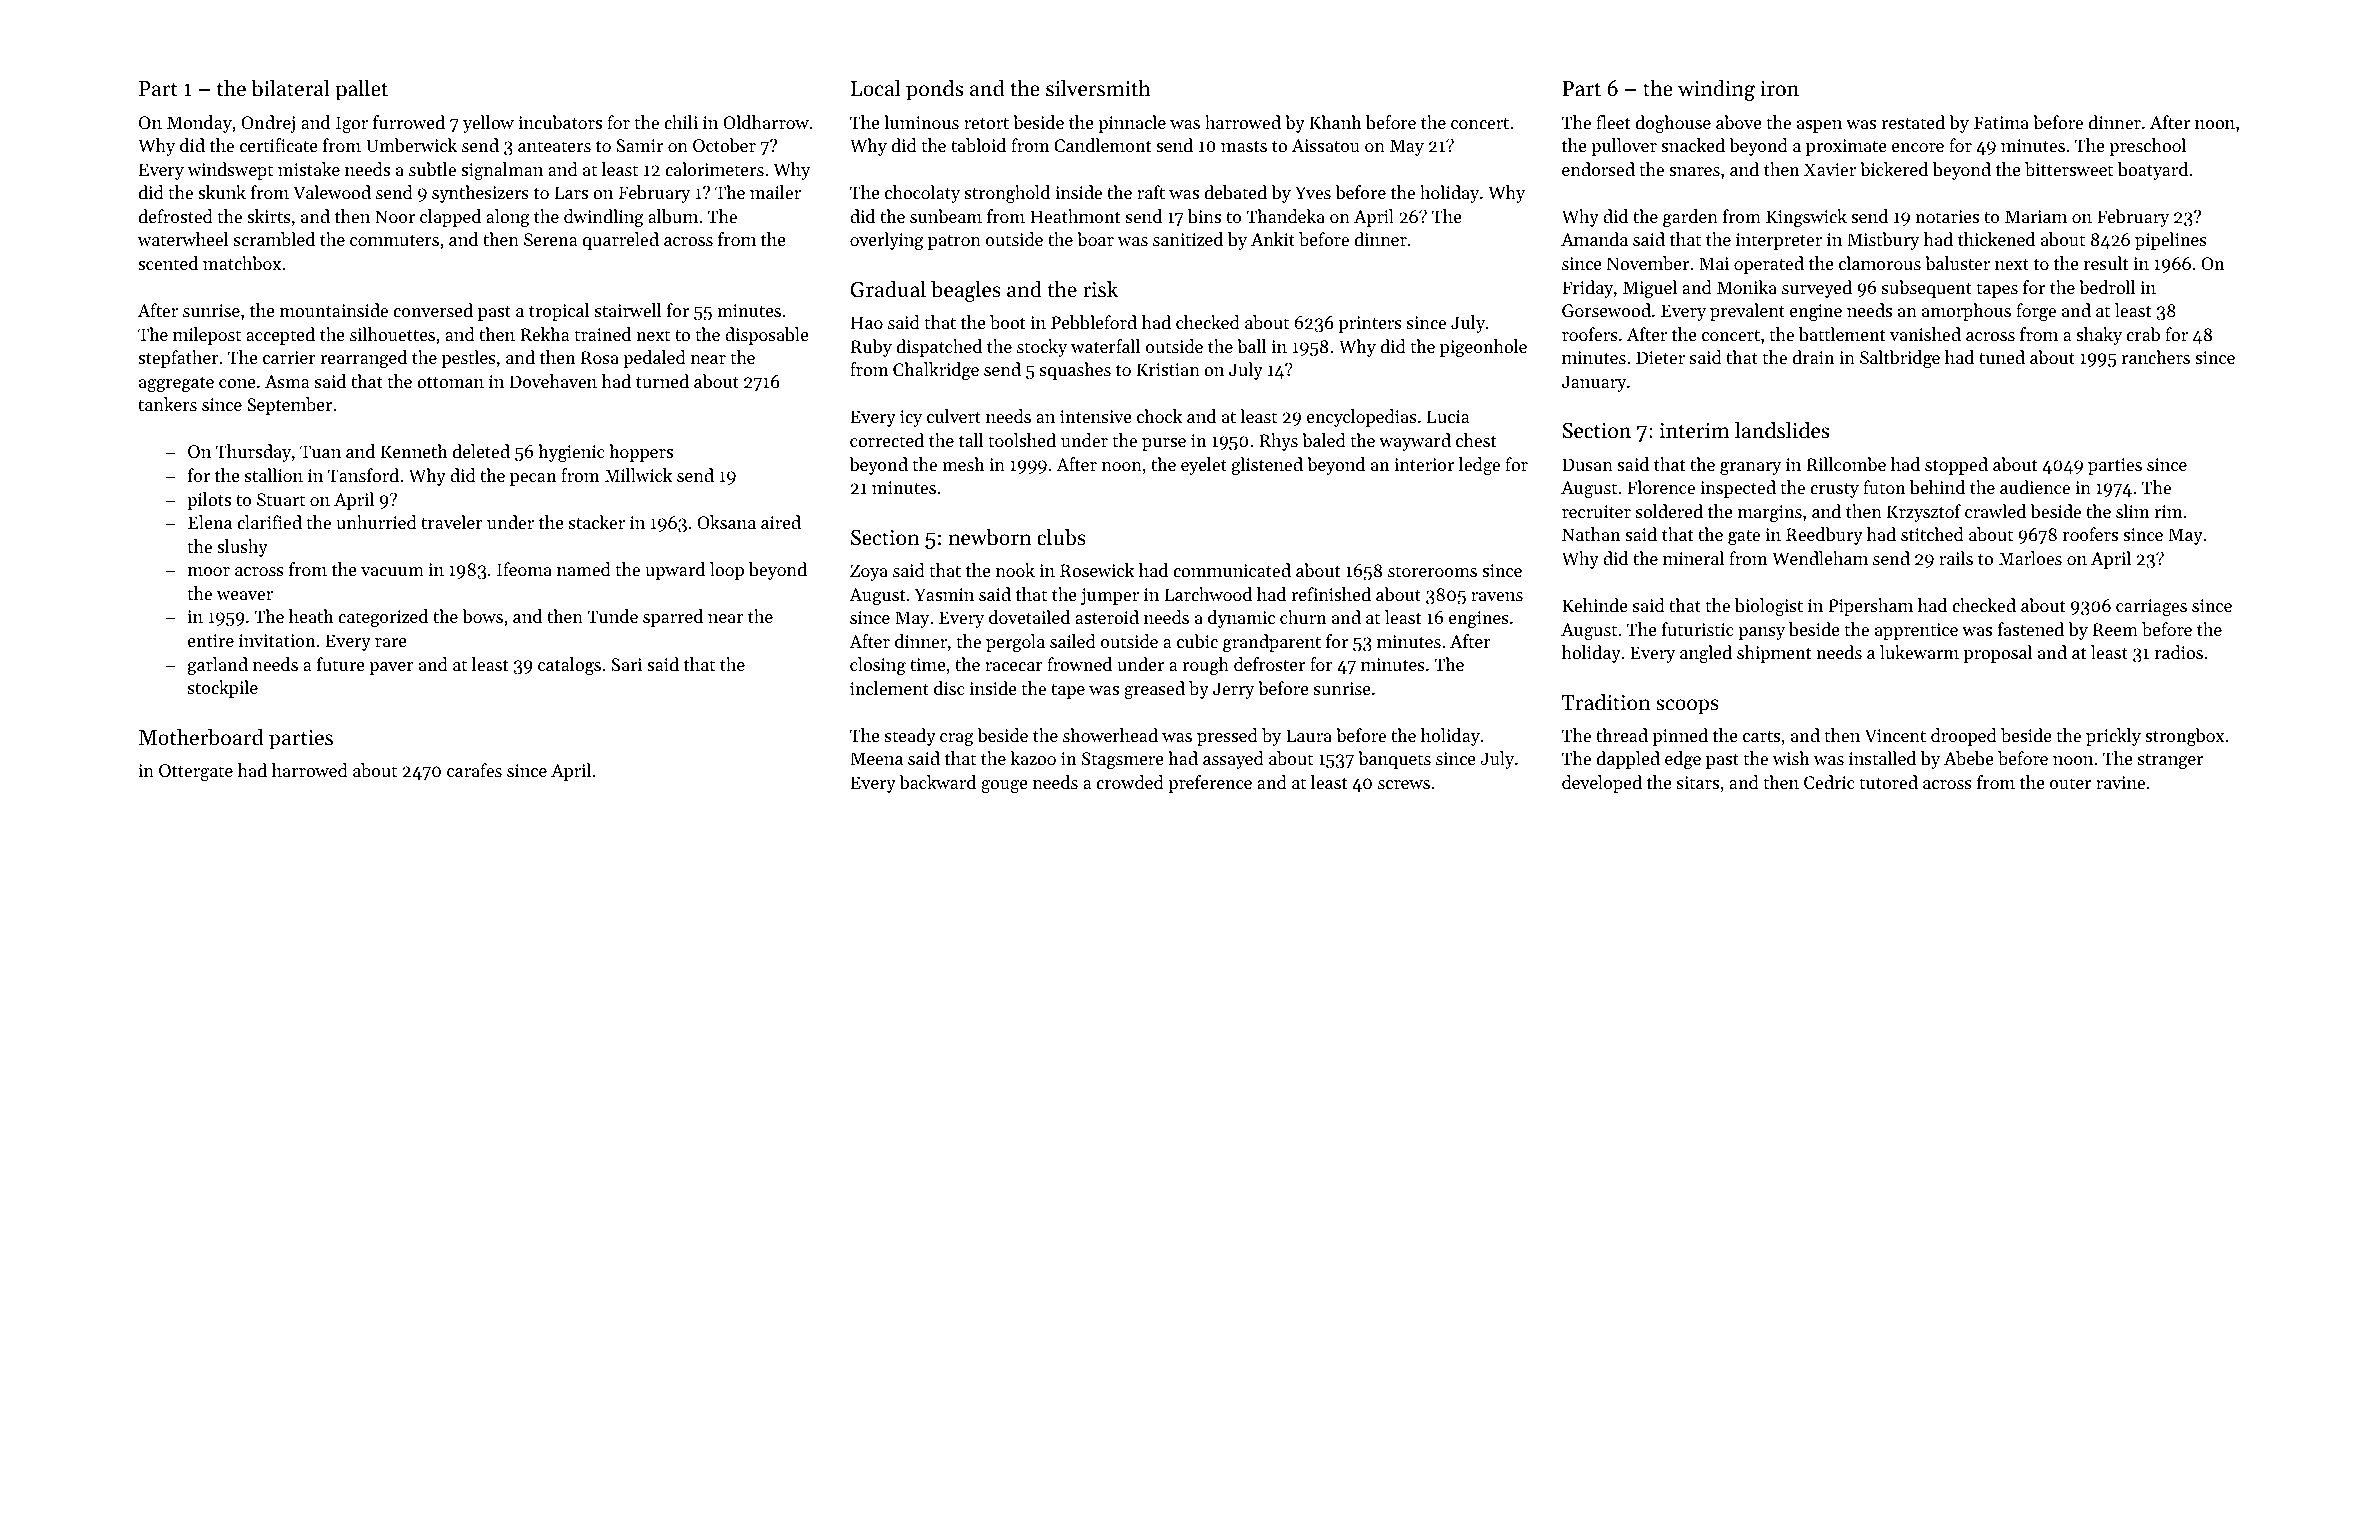  What do you see at coordinates (176, 216) in the page?
I see `defrosted` at bounding box center [176, 216].
